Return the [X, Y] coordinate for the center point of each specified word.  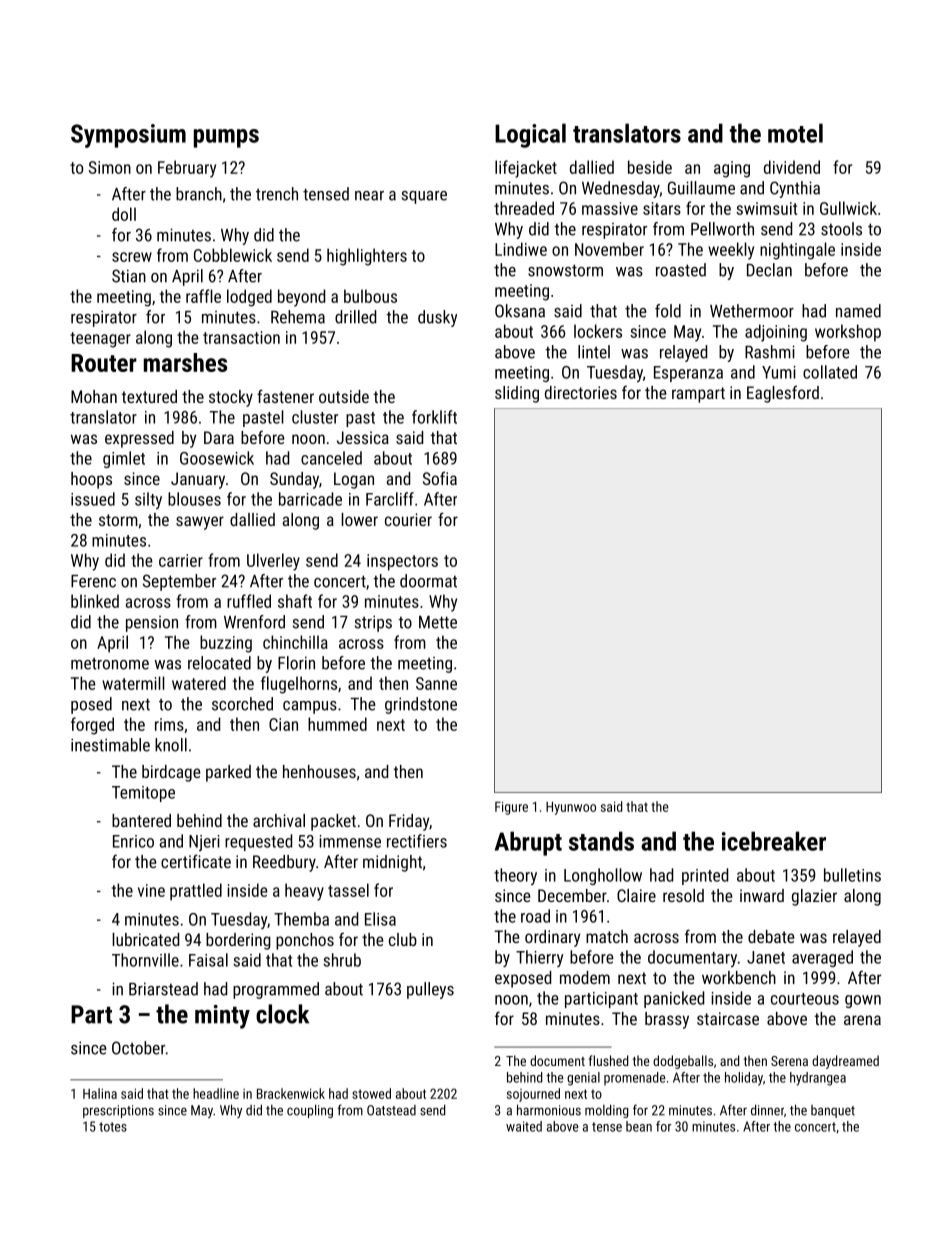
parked [228, 773]
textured [149, 396]
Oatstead [391, 1110]
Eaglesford [783, 394]
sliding [517, 394]
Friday [409, 822]
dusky [437, 318]
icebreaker [774, 841]
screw [132, 257]
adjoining [776, 333]
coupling [310, 1111]
